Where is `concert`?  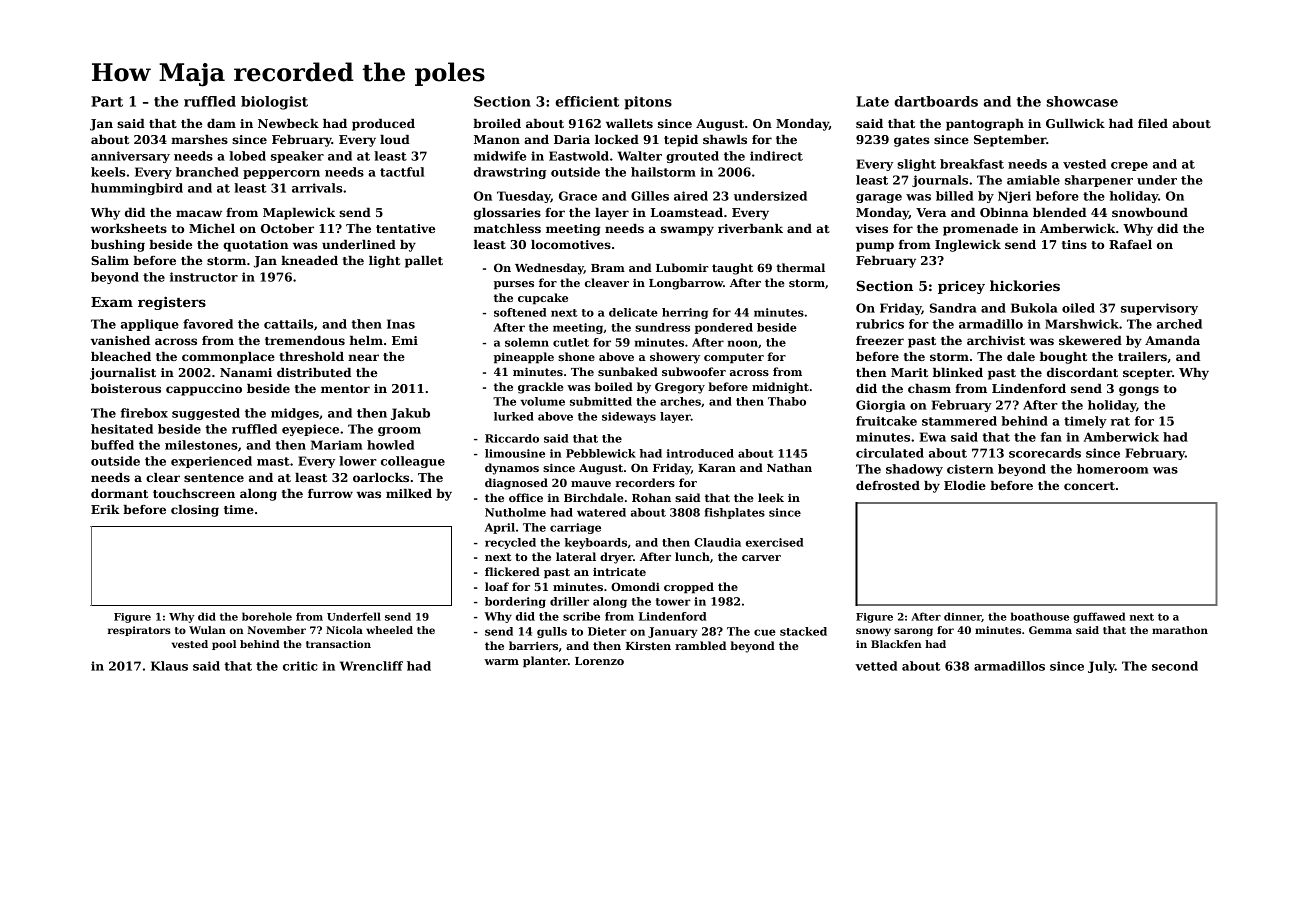
concert is located at coordinates (1089, 486).
